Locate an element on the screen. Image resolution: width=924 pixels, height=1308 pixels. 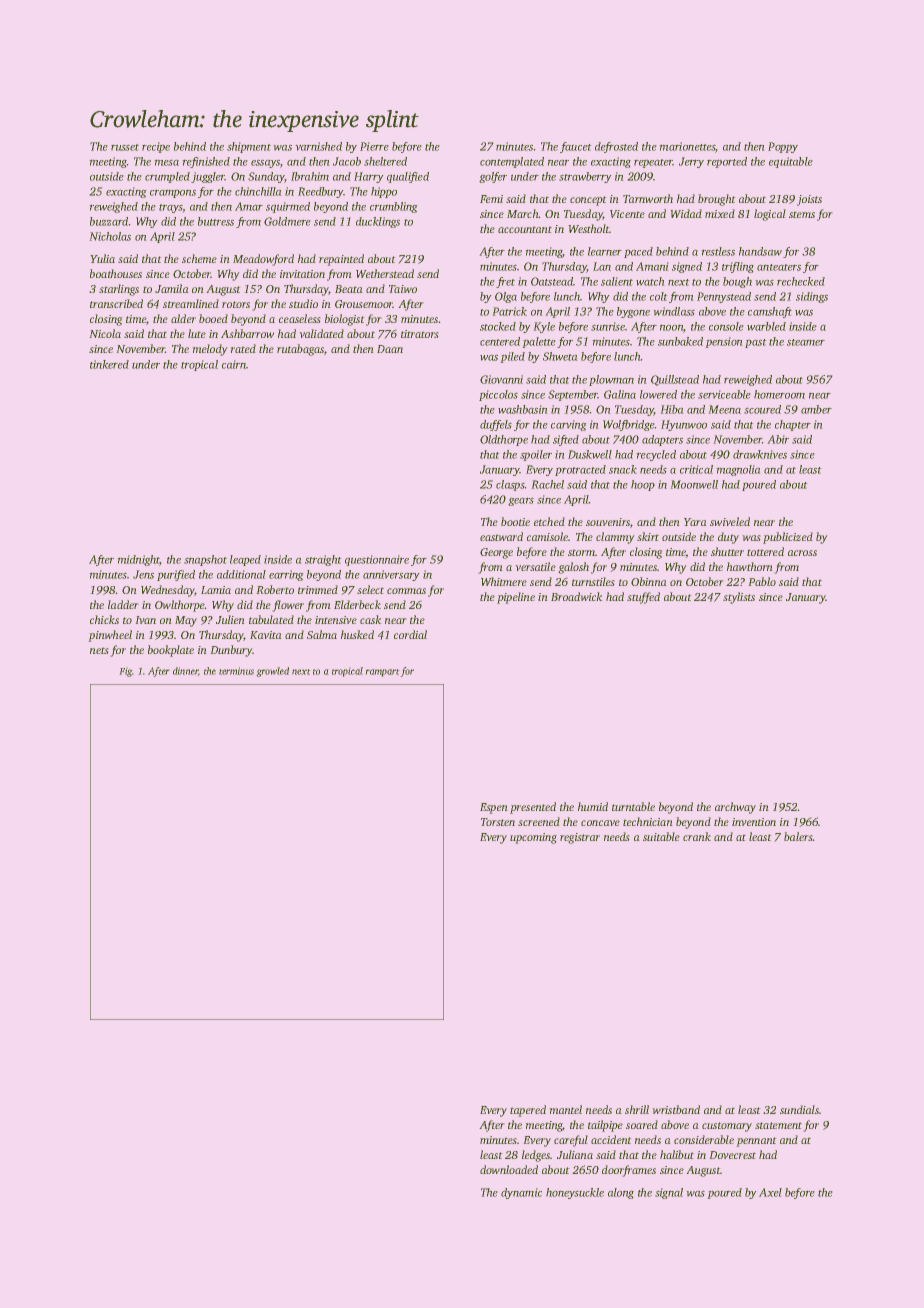
turntable is located at coordinates (633, 806).
